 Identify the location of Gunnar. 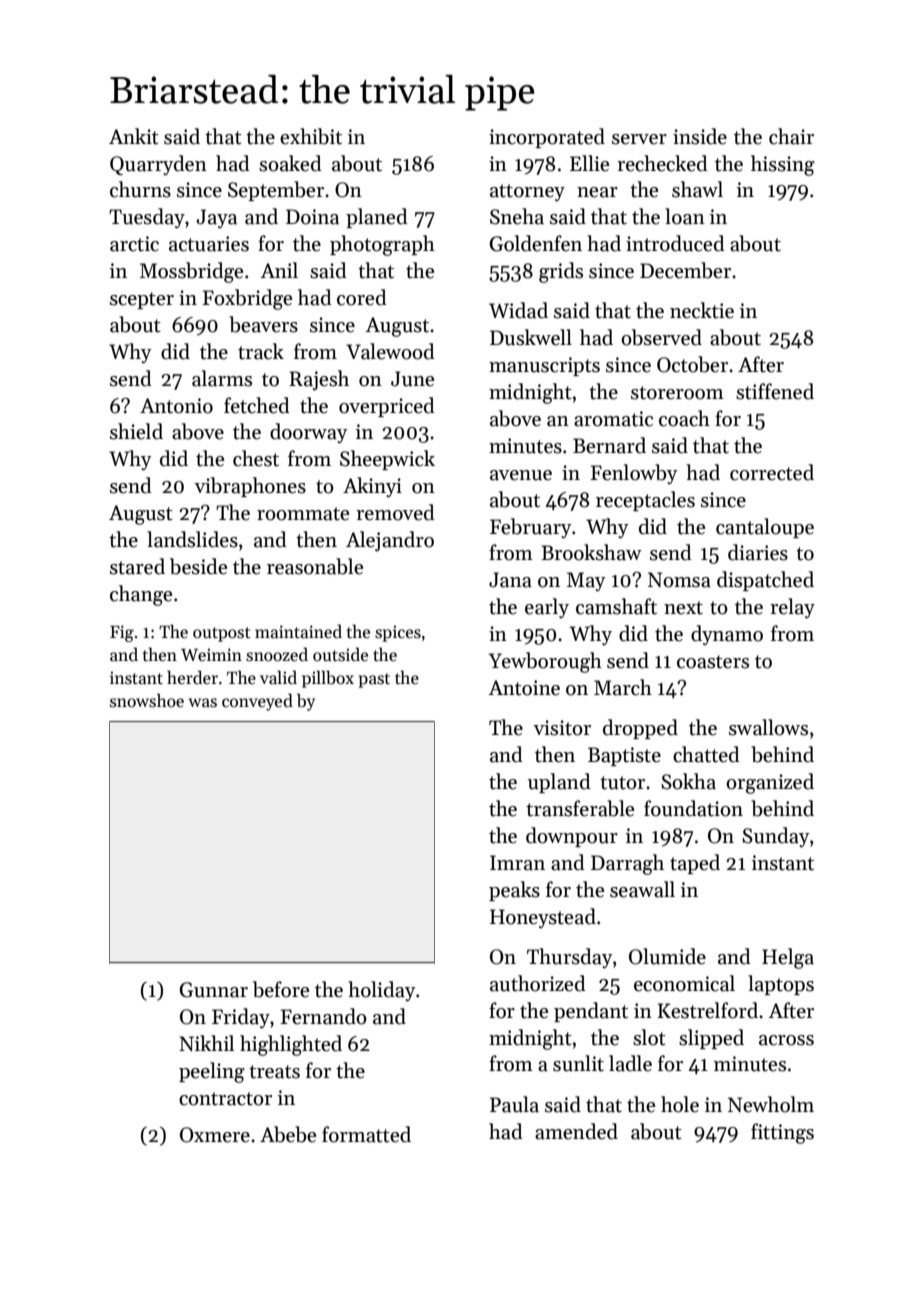
(213, 990).
